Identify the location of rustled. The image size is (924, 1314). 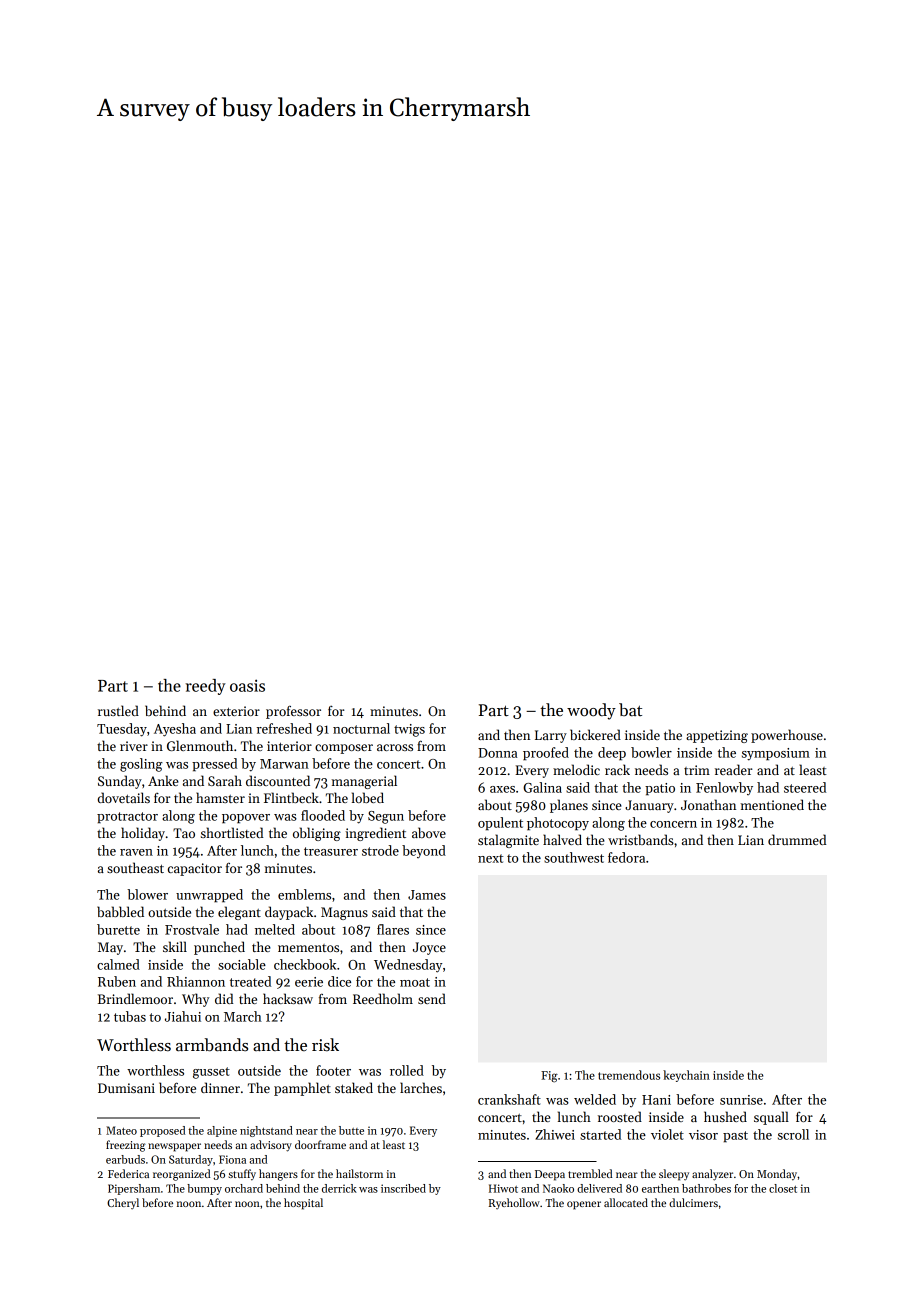
(118, 710).
